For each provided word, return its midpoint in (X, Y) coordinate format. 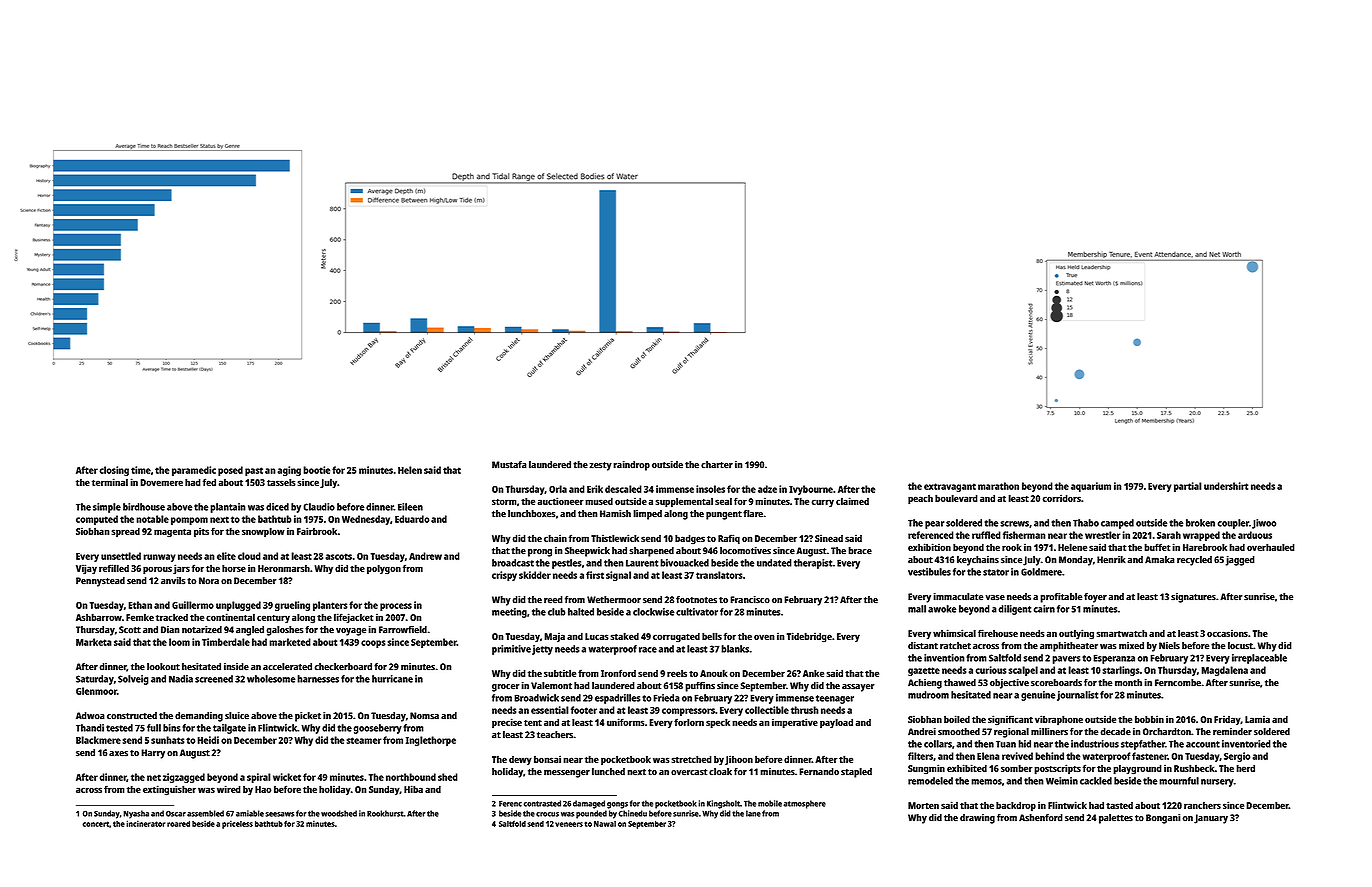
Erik (595, 489)
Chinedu (632, 813)
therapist (813, 564)
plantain (228, 508)
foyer (1095, 598)
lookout (163, 667)
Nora (209, 581)
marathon (998, 486)
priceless (237, 825)
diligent (1014, 610)
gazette (924, 671)
